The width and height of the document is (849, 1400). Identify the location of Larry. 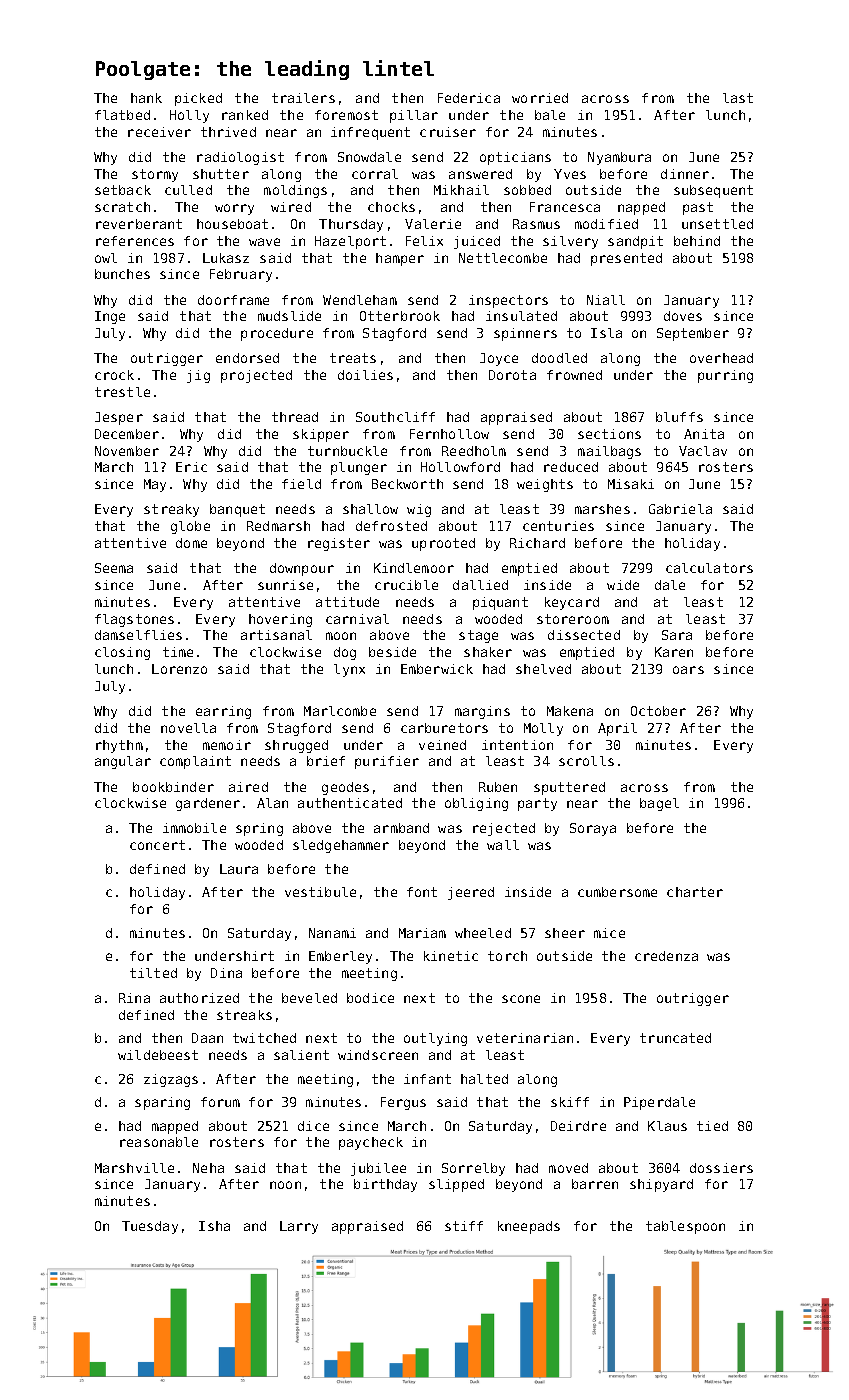
(299, 1227).
